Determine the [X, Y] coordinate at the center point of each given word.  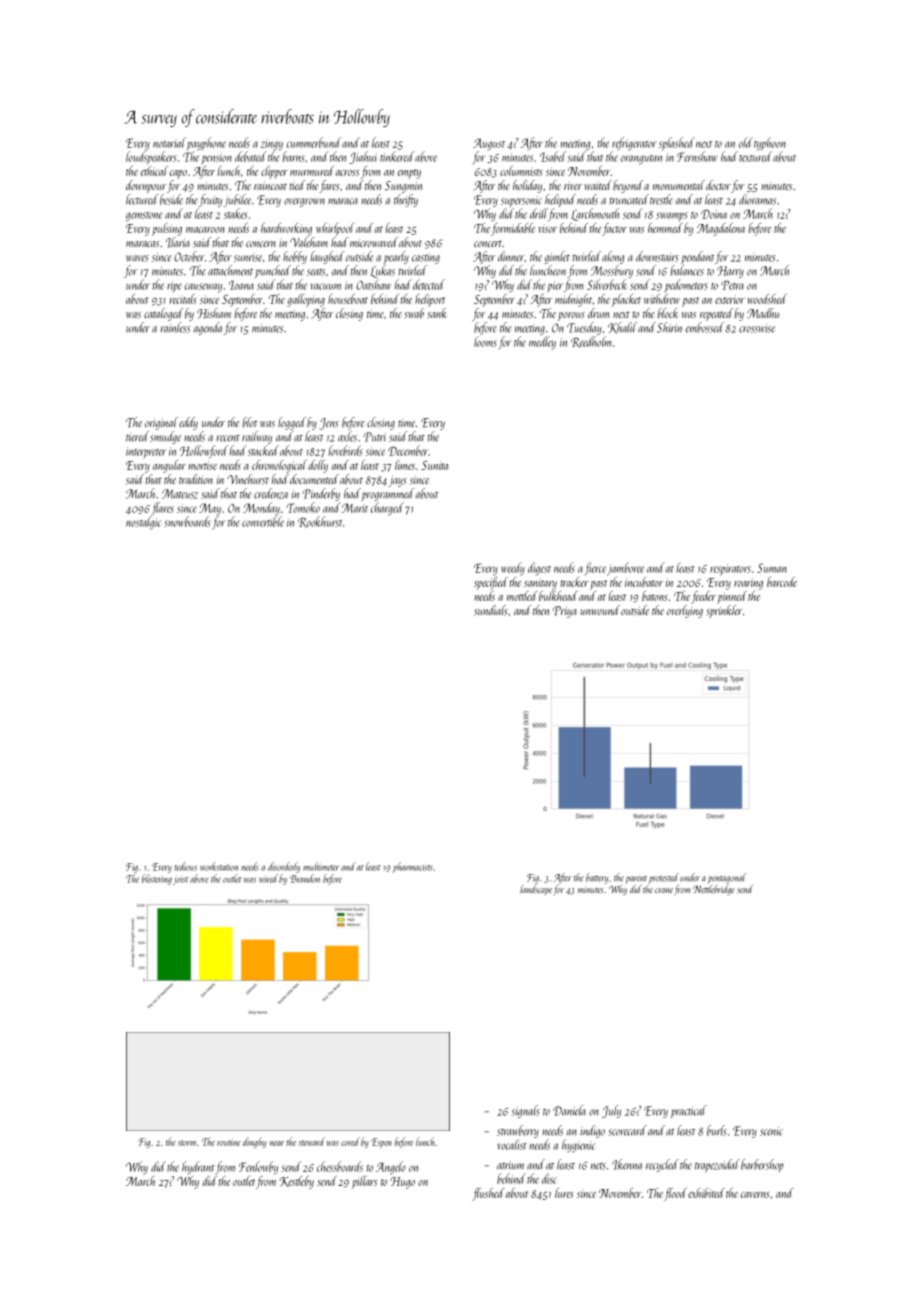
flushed [488, 1194]
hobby [295, 257]
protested [664, 878]
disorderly [284, 867]
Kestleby [296, 1182]
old [746, 142]
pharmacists [413, 867]
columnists [521, 171]
